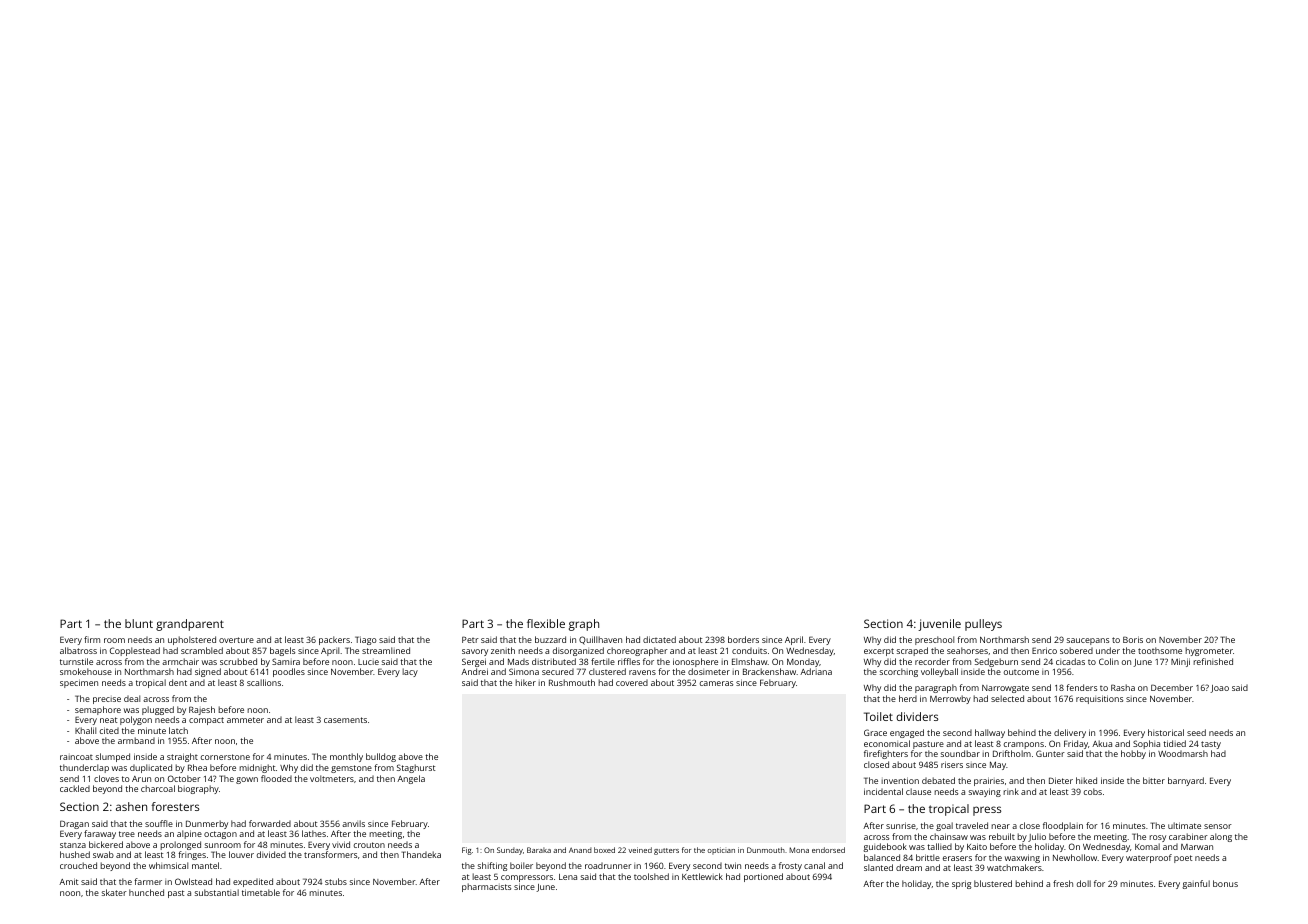  What do you see at coordinates (114, 892) in the image?
I see `skater` at bounding box center [114, 892].
